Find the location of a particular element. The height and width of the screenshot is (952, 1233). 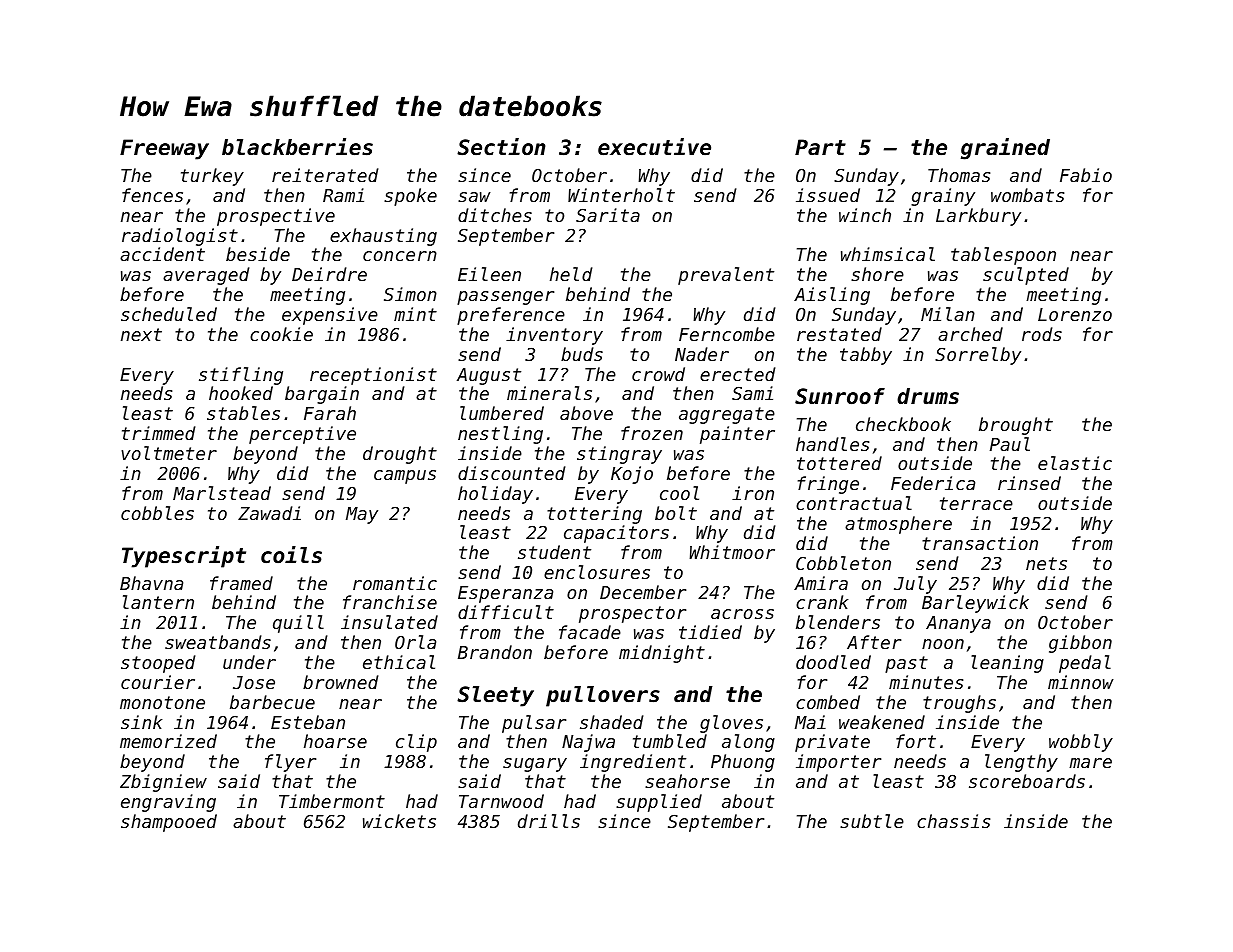

July is located at coordinates (915, 585).
